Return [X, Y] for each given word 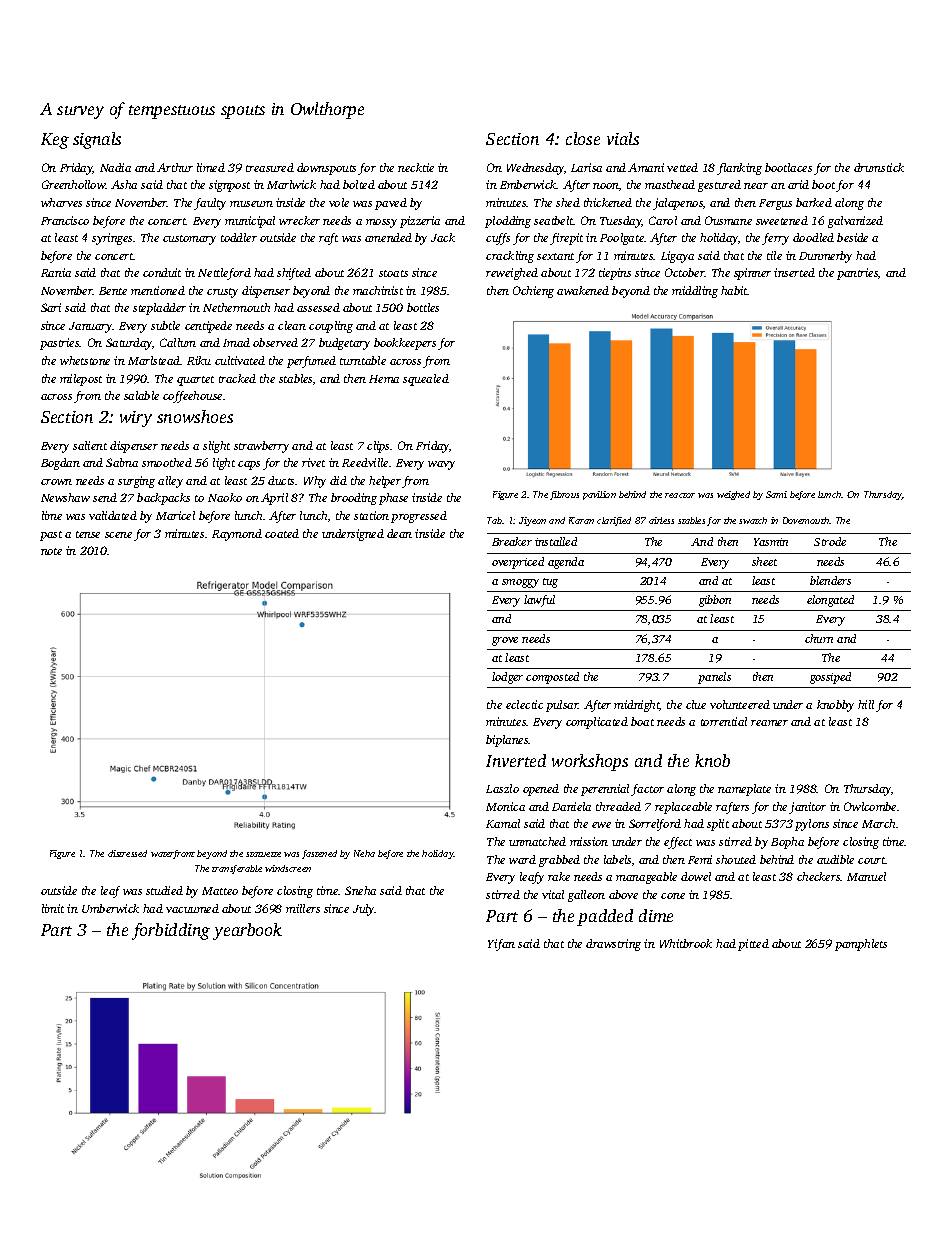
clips [378, 447]
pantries [857, 274]
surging [136, 482]
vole [339, 202]
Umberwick [110, 908]
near [756, 186]
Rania [56, 272]
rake [559, 876]
